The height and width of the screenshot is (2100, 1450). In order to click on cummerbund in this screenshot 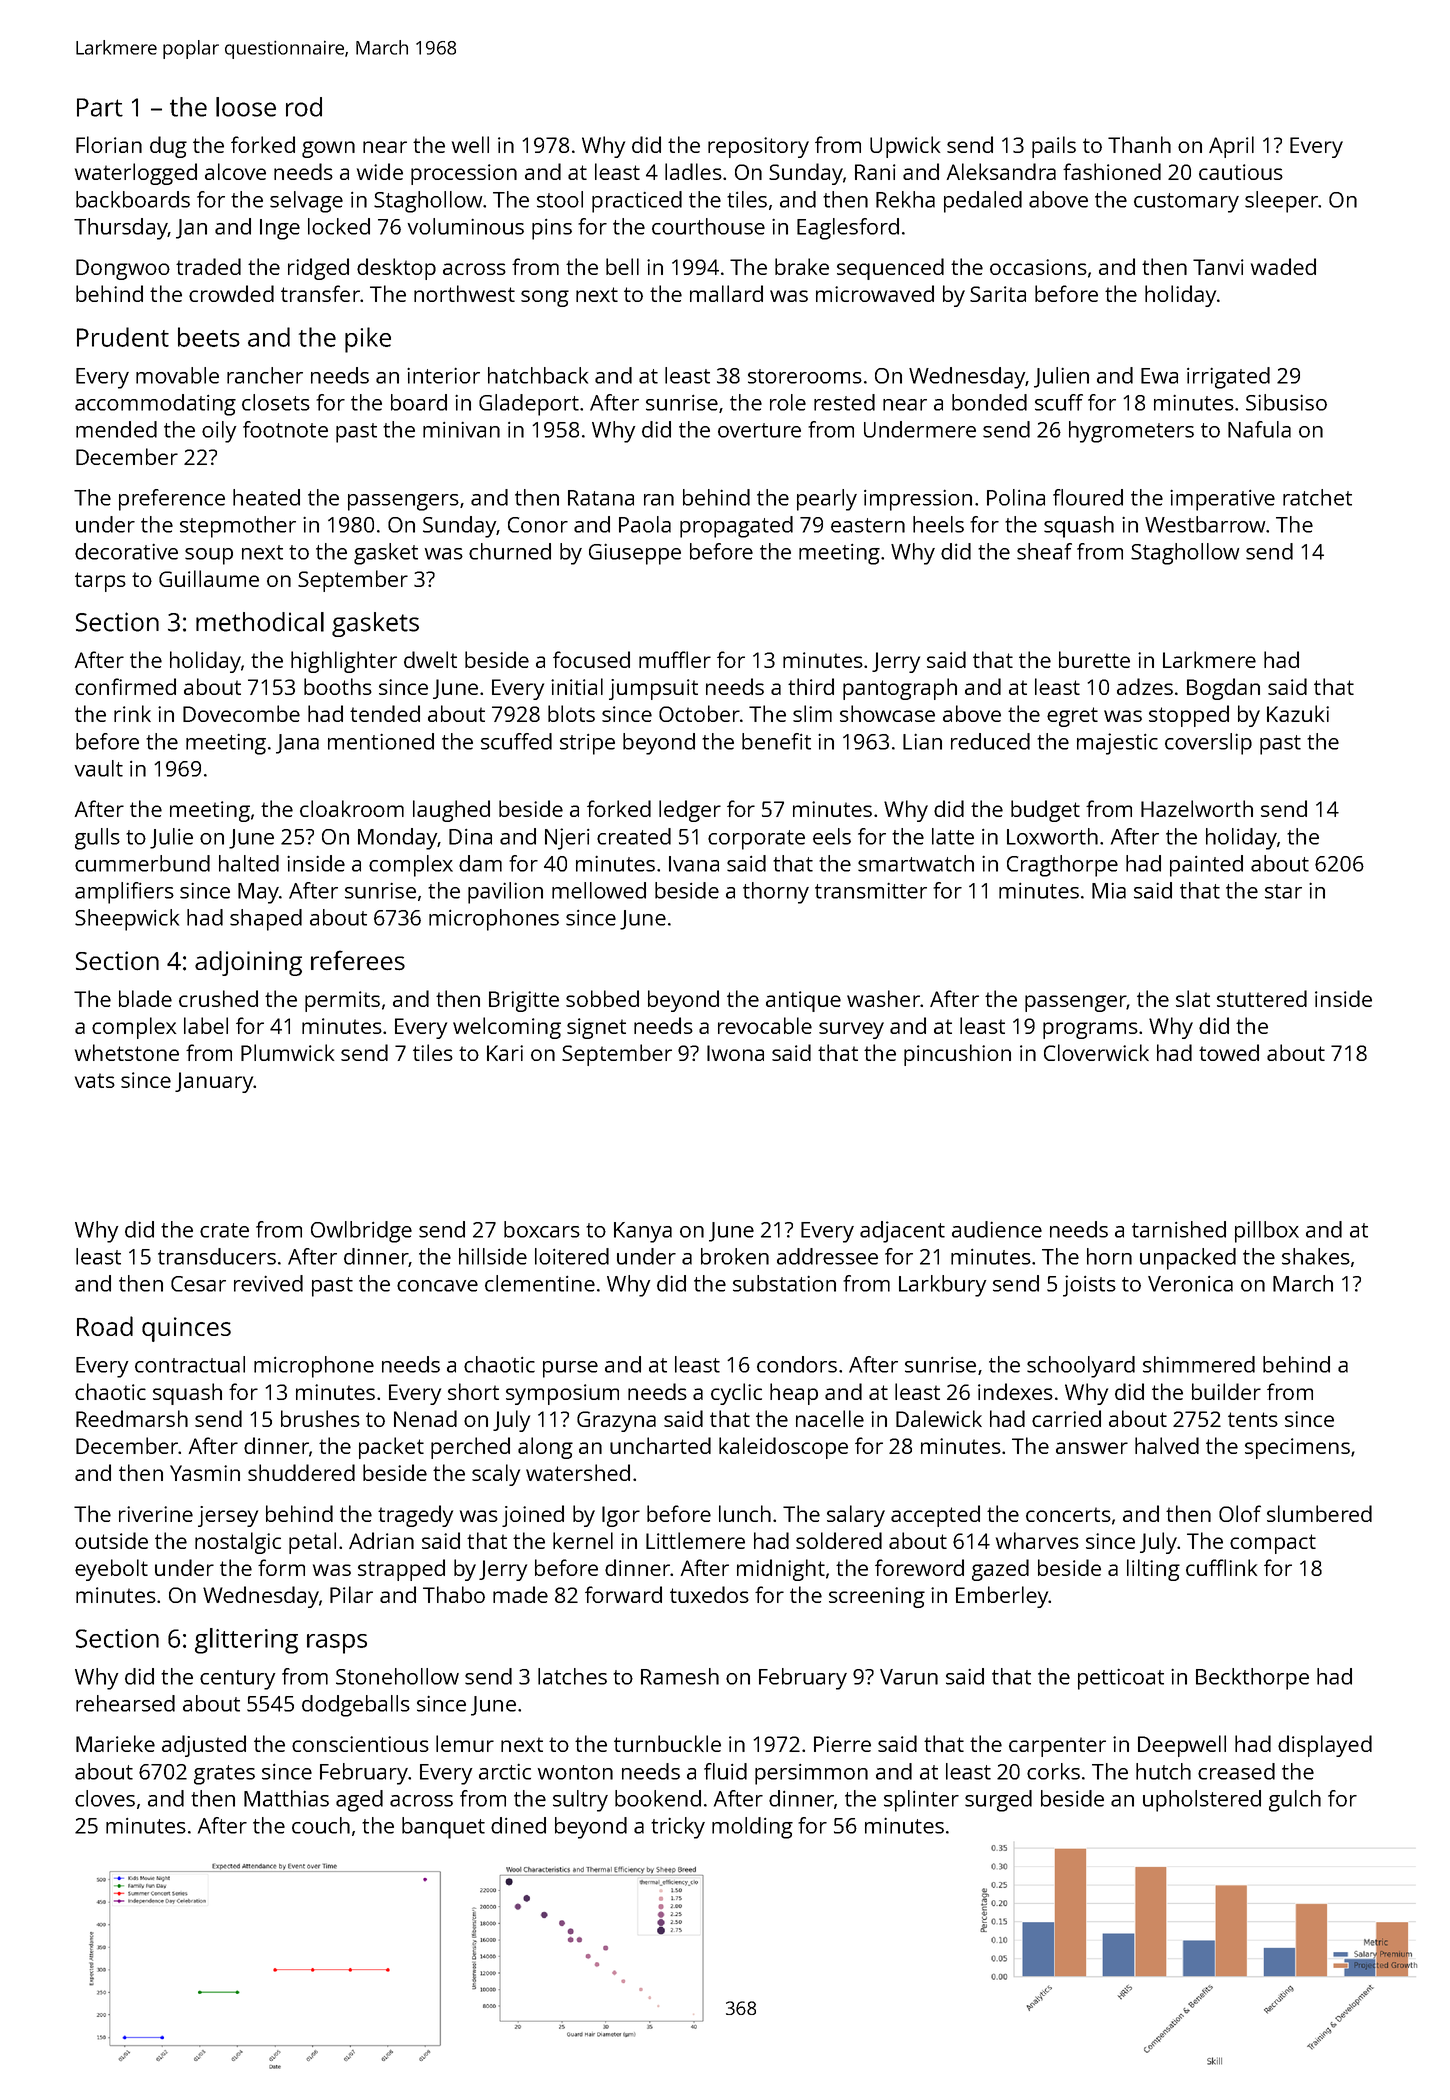, I will do `click(142, 863)`.
